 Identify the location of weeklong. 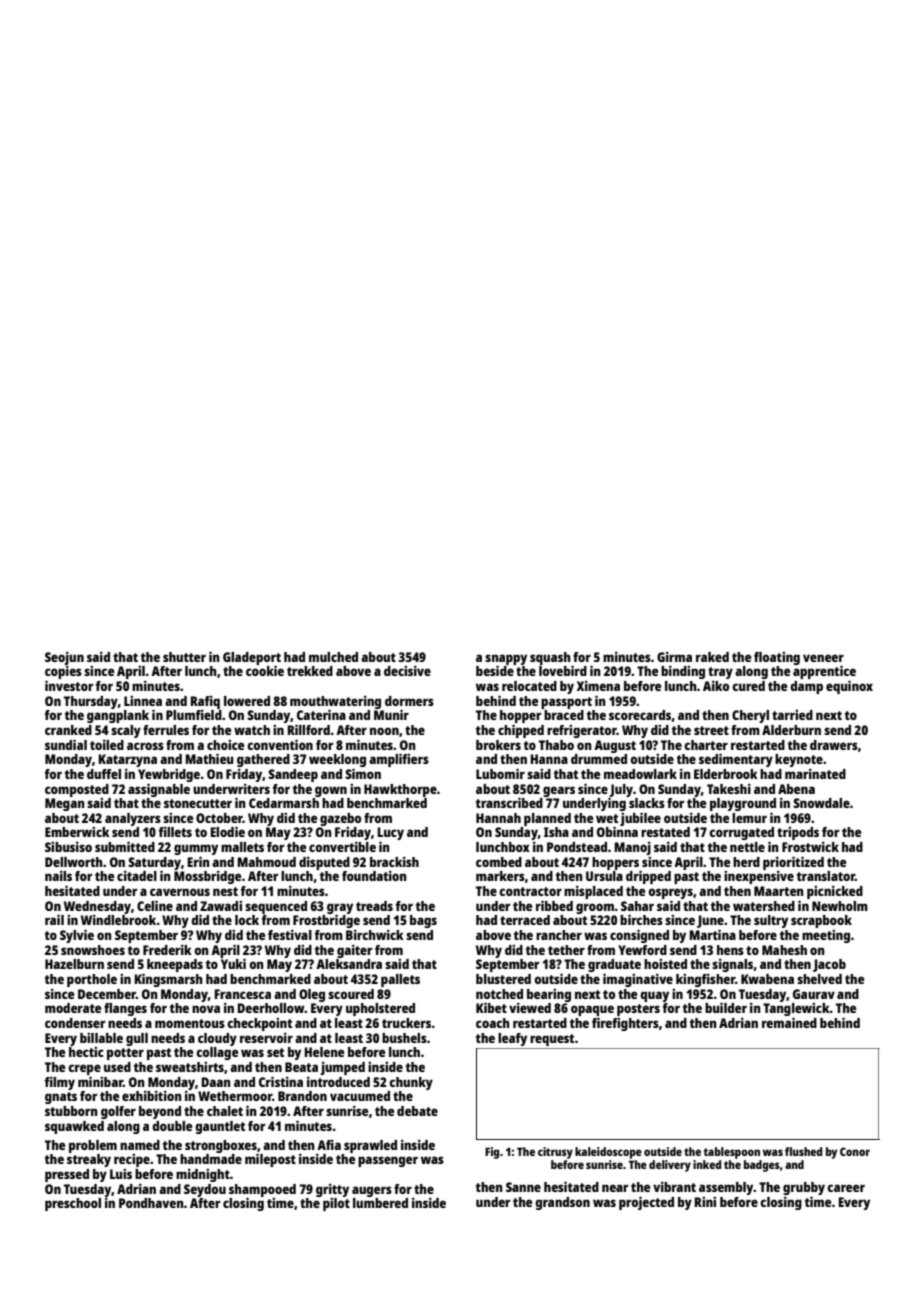
(337, 760).
